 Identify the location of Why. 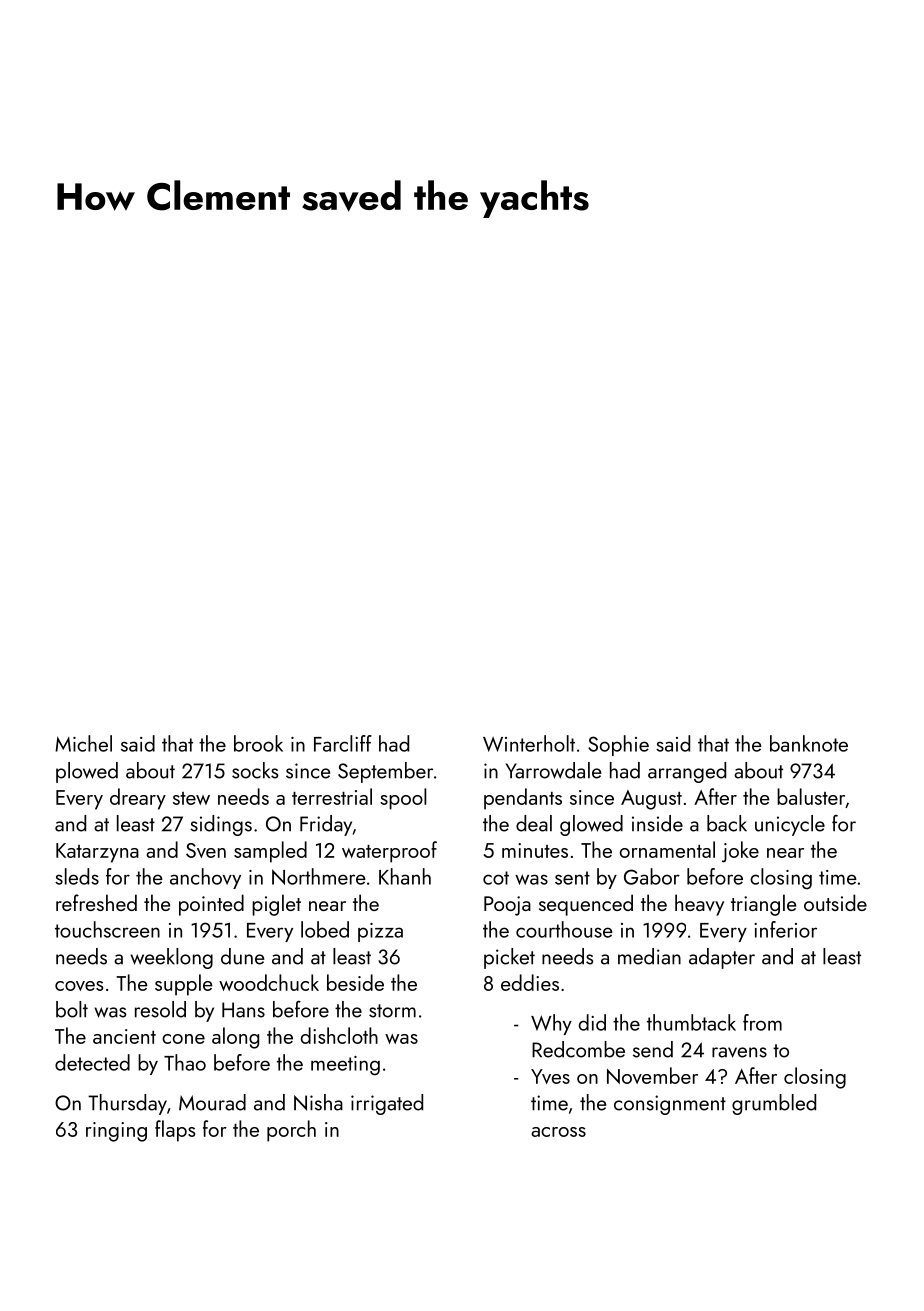
(551, 1024).
